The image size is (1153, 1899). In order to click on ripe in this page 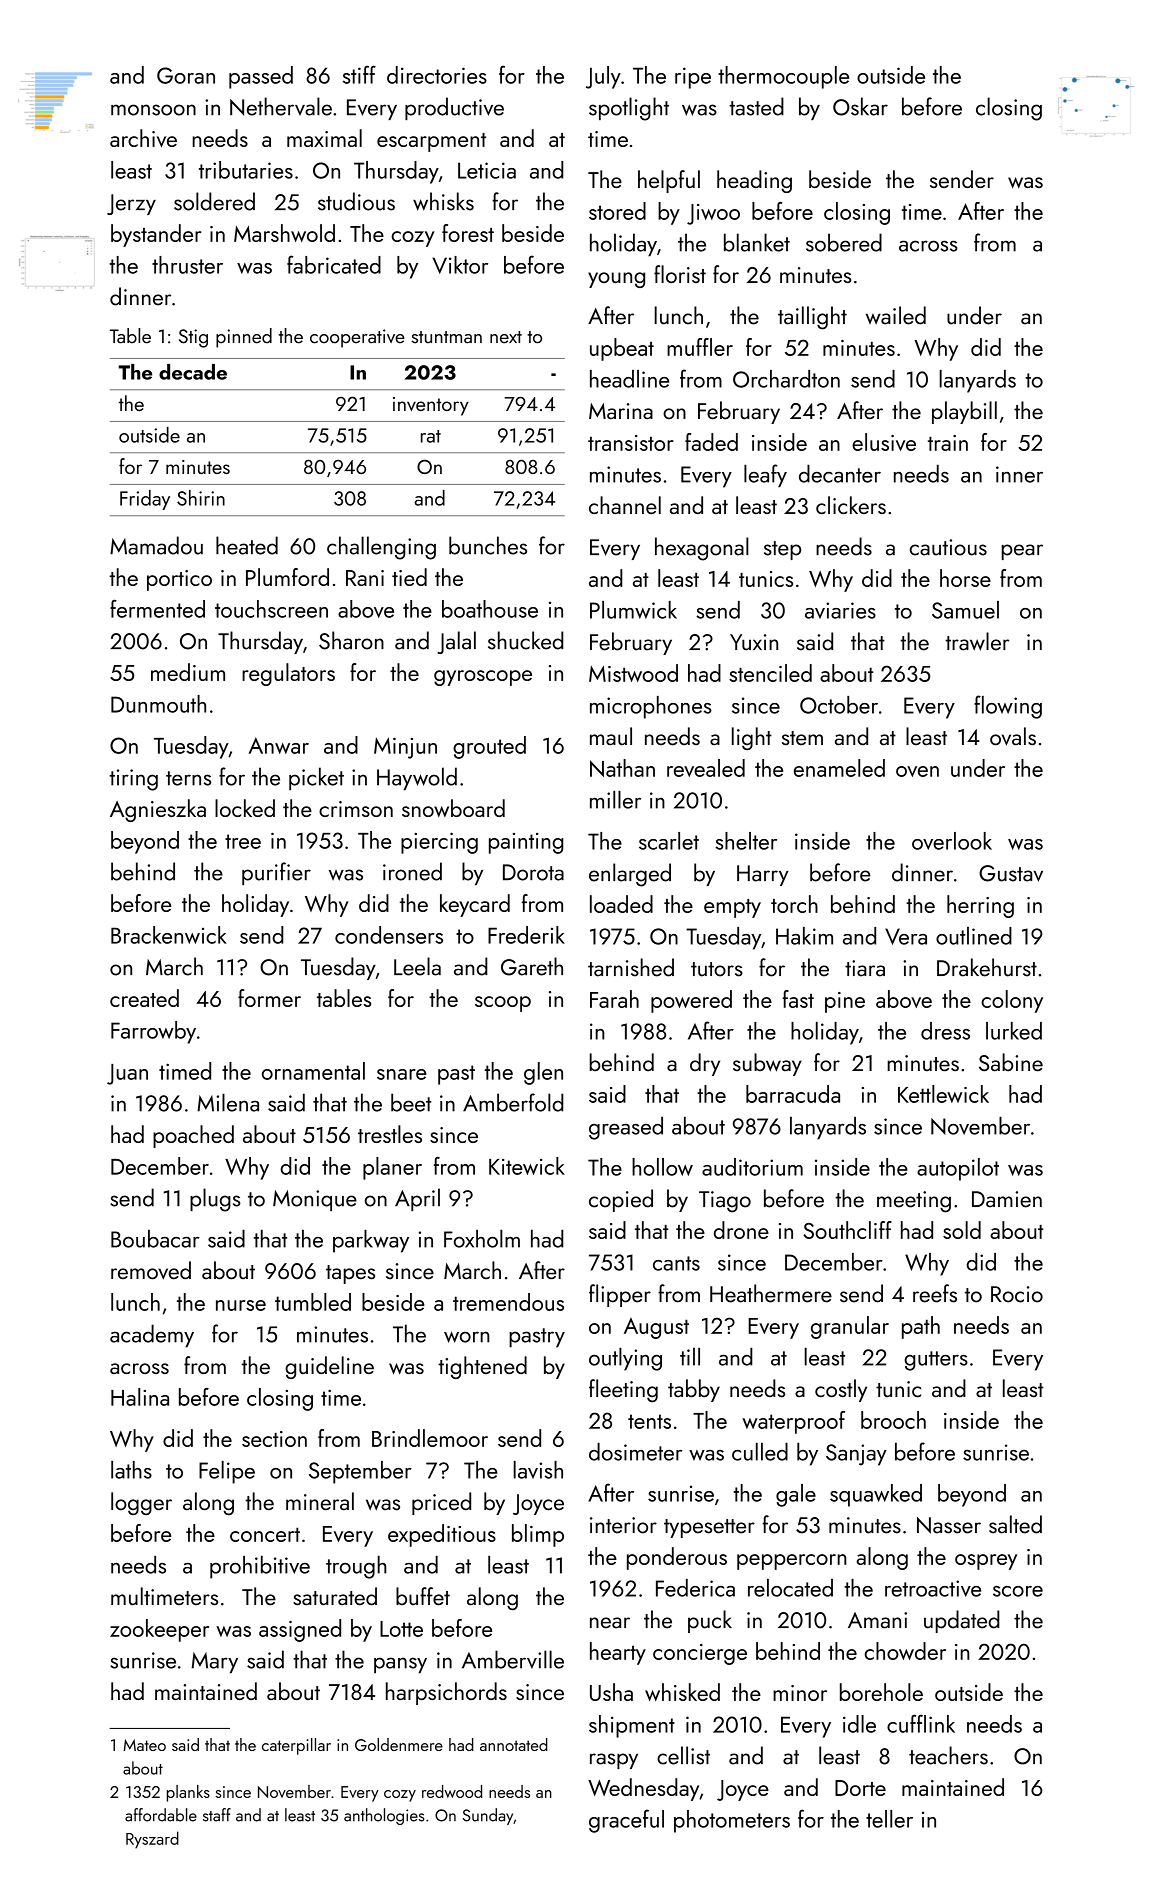, I will do `click(693, 78)`.
